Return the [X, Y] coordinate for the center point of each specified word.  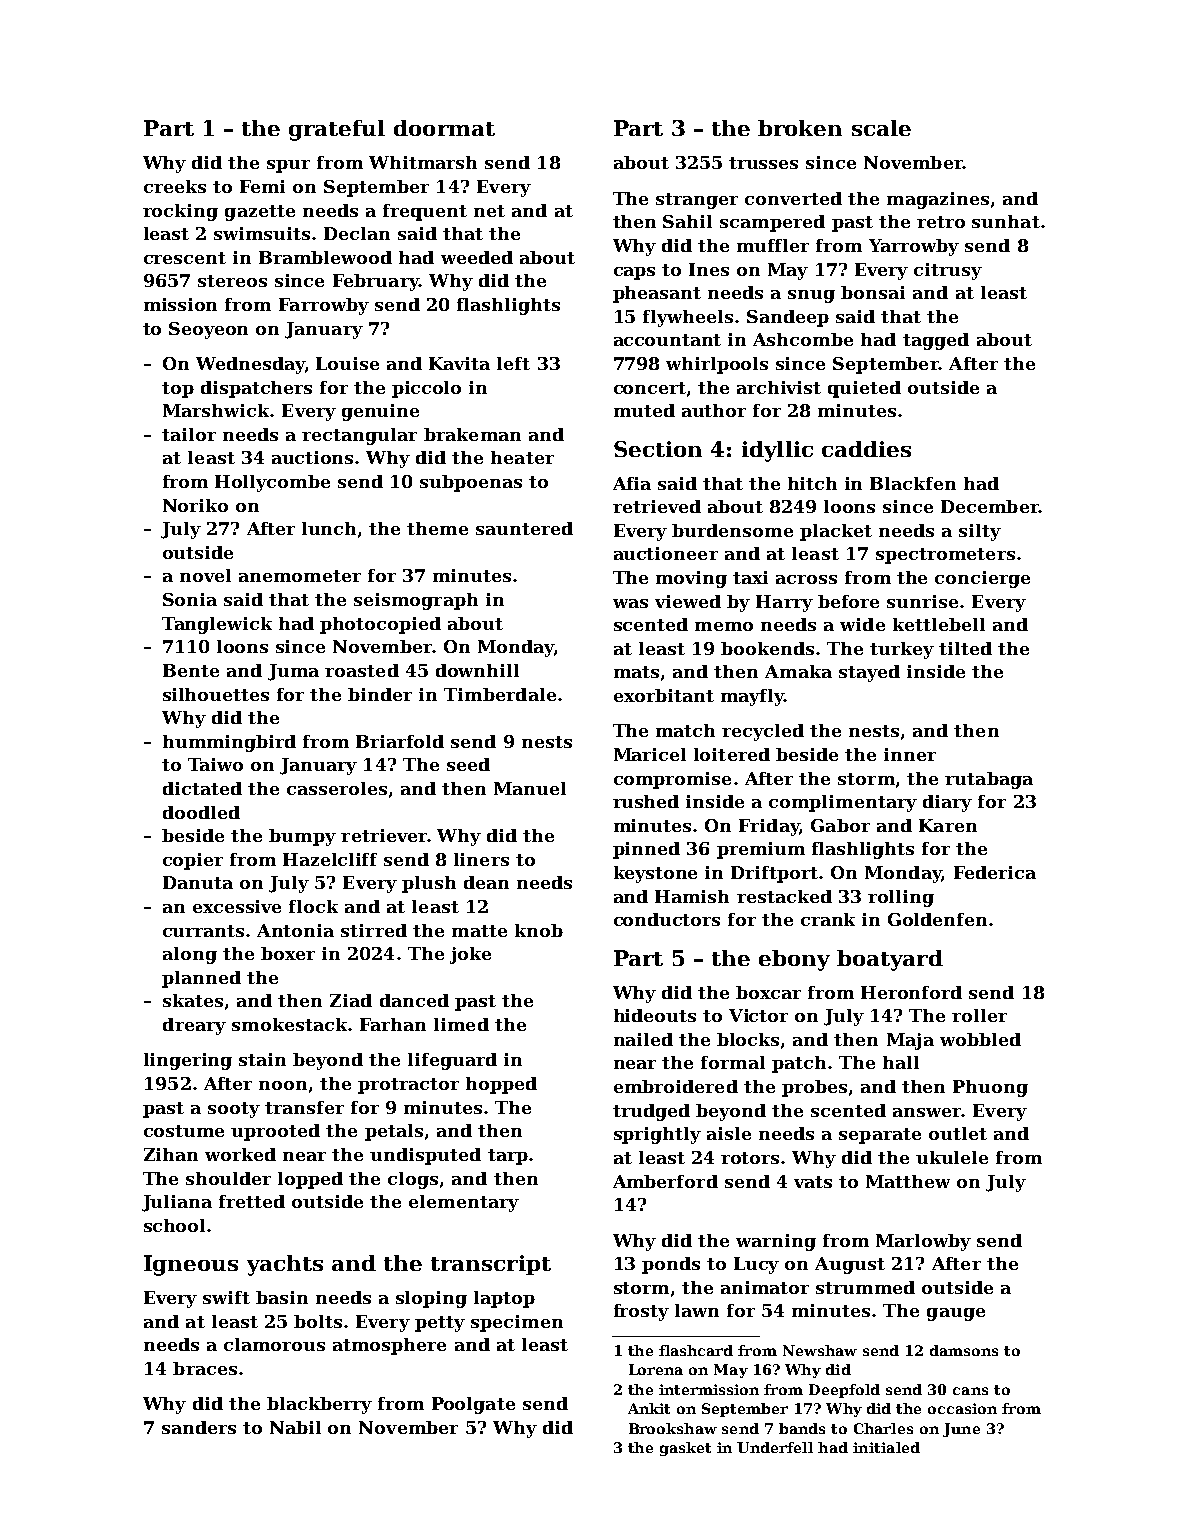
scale [881, 128]
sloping [431, 1299]
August [850, 1265]
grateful [337, 130]
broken [800, 128]
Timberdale [500, 694]
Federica [995, 872]
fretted [252, 1201]
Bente [191, 670]
